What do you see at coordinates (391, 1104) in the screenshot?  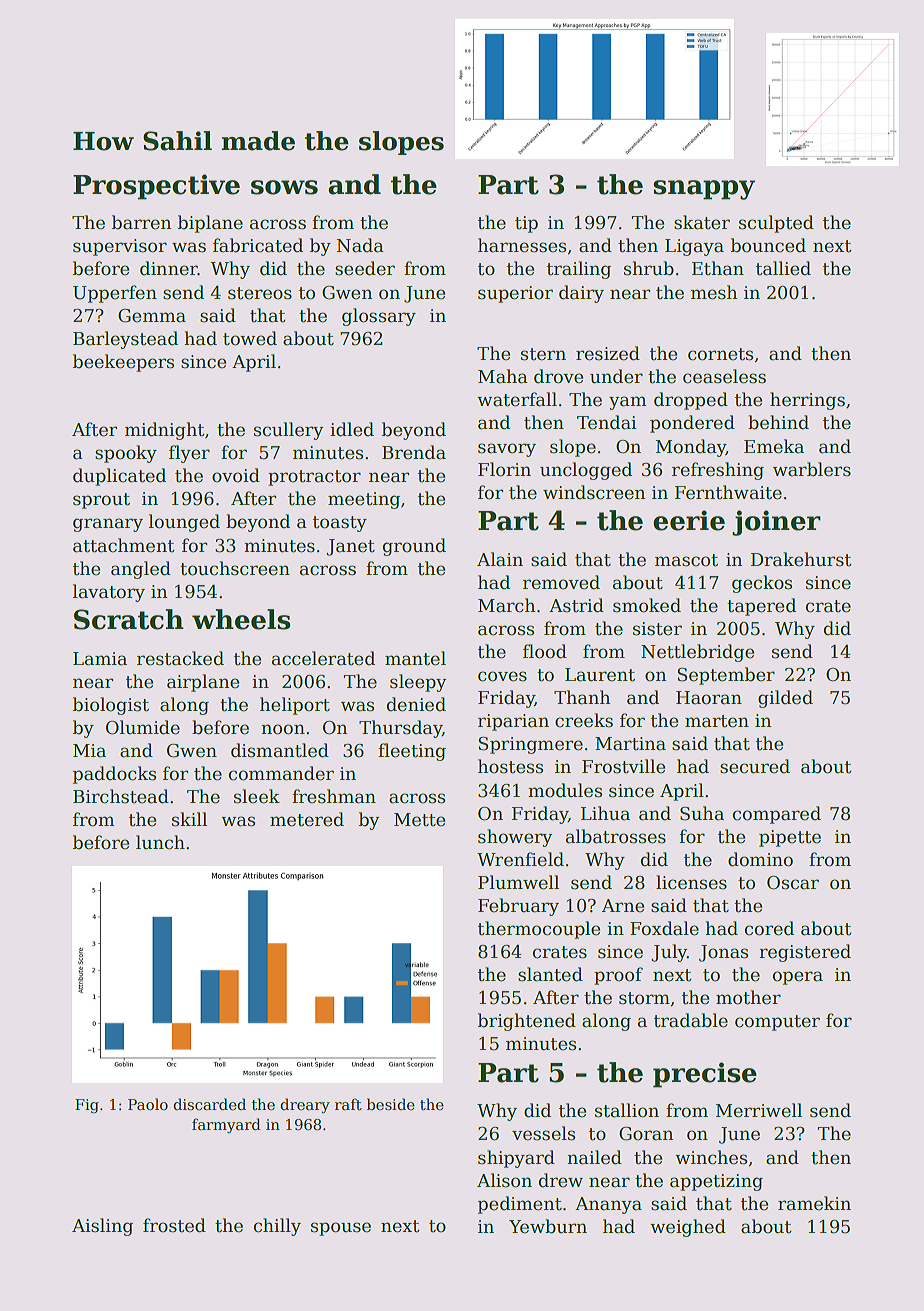 I see `beside` at bounding box center [391, 1104].
